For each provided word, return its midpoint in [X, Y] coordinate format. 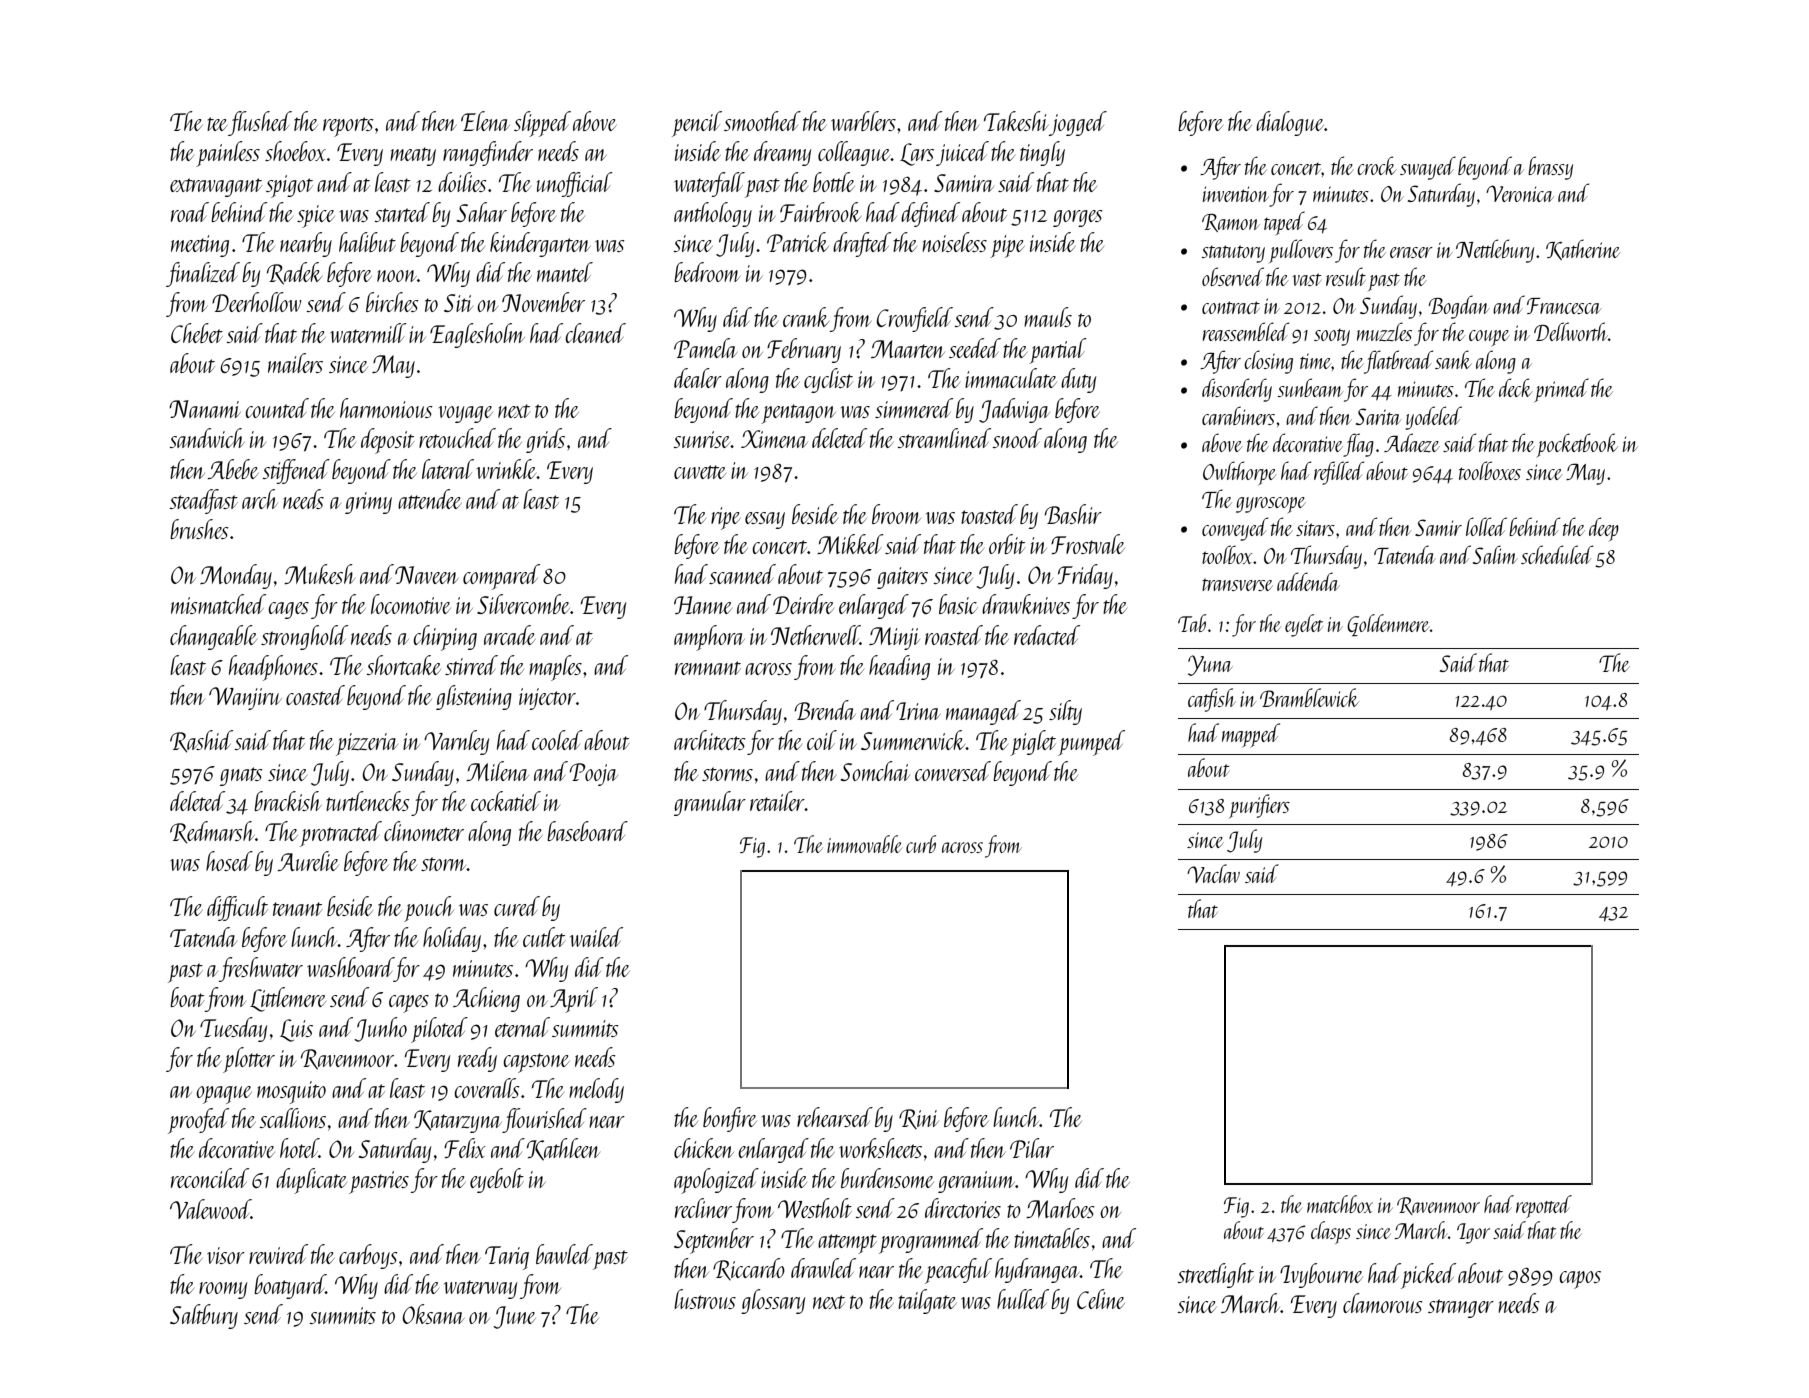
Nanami [205, 409]
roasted [954, 635]
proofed [198, 1121]
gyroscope [1271, 505]
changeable [213, 637]
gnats [241, 776]
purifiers [1259, 806]
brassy [1550, 168]
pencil [697, 124]
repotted [1544, 1206]
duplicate [311, 1181]
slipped [542, 124]
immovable [864, 844]
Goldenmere [1388, 625]
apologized [716, 1181]
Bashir [1073, 514]
